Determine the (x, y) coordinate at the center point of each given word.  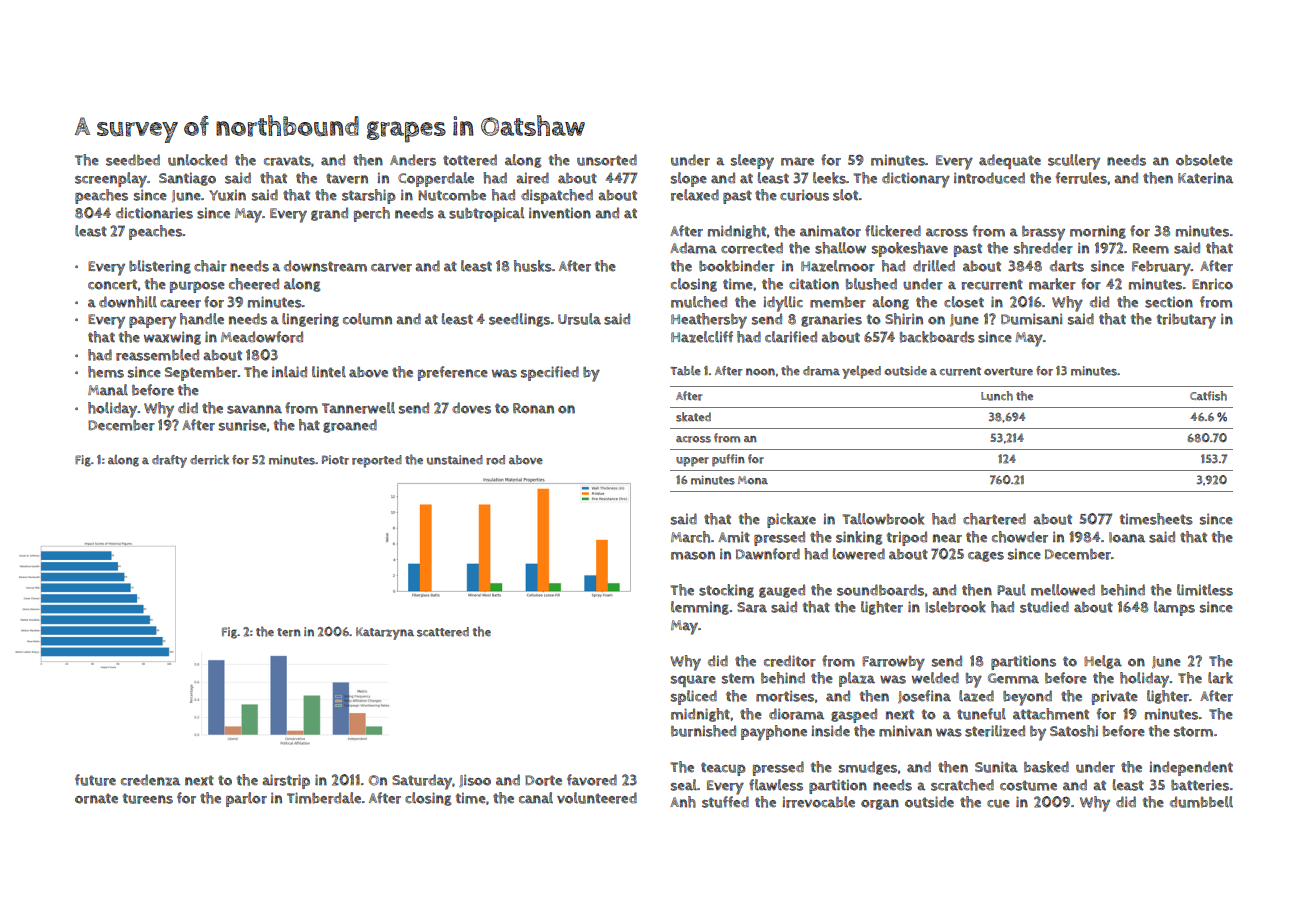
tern (289, 632)
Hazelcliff (702, 337)
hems (106, 372)
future (95, 780)
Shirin (904, 319)
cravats (287, 160)
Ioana (1127, 537)
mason (693, 555)
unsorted (607, 160)
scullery (1074, 162)
